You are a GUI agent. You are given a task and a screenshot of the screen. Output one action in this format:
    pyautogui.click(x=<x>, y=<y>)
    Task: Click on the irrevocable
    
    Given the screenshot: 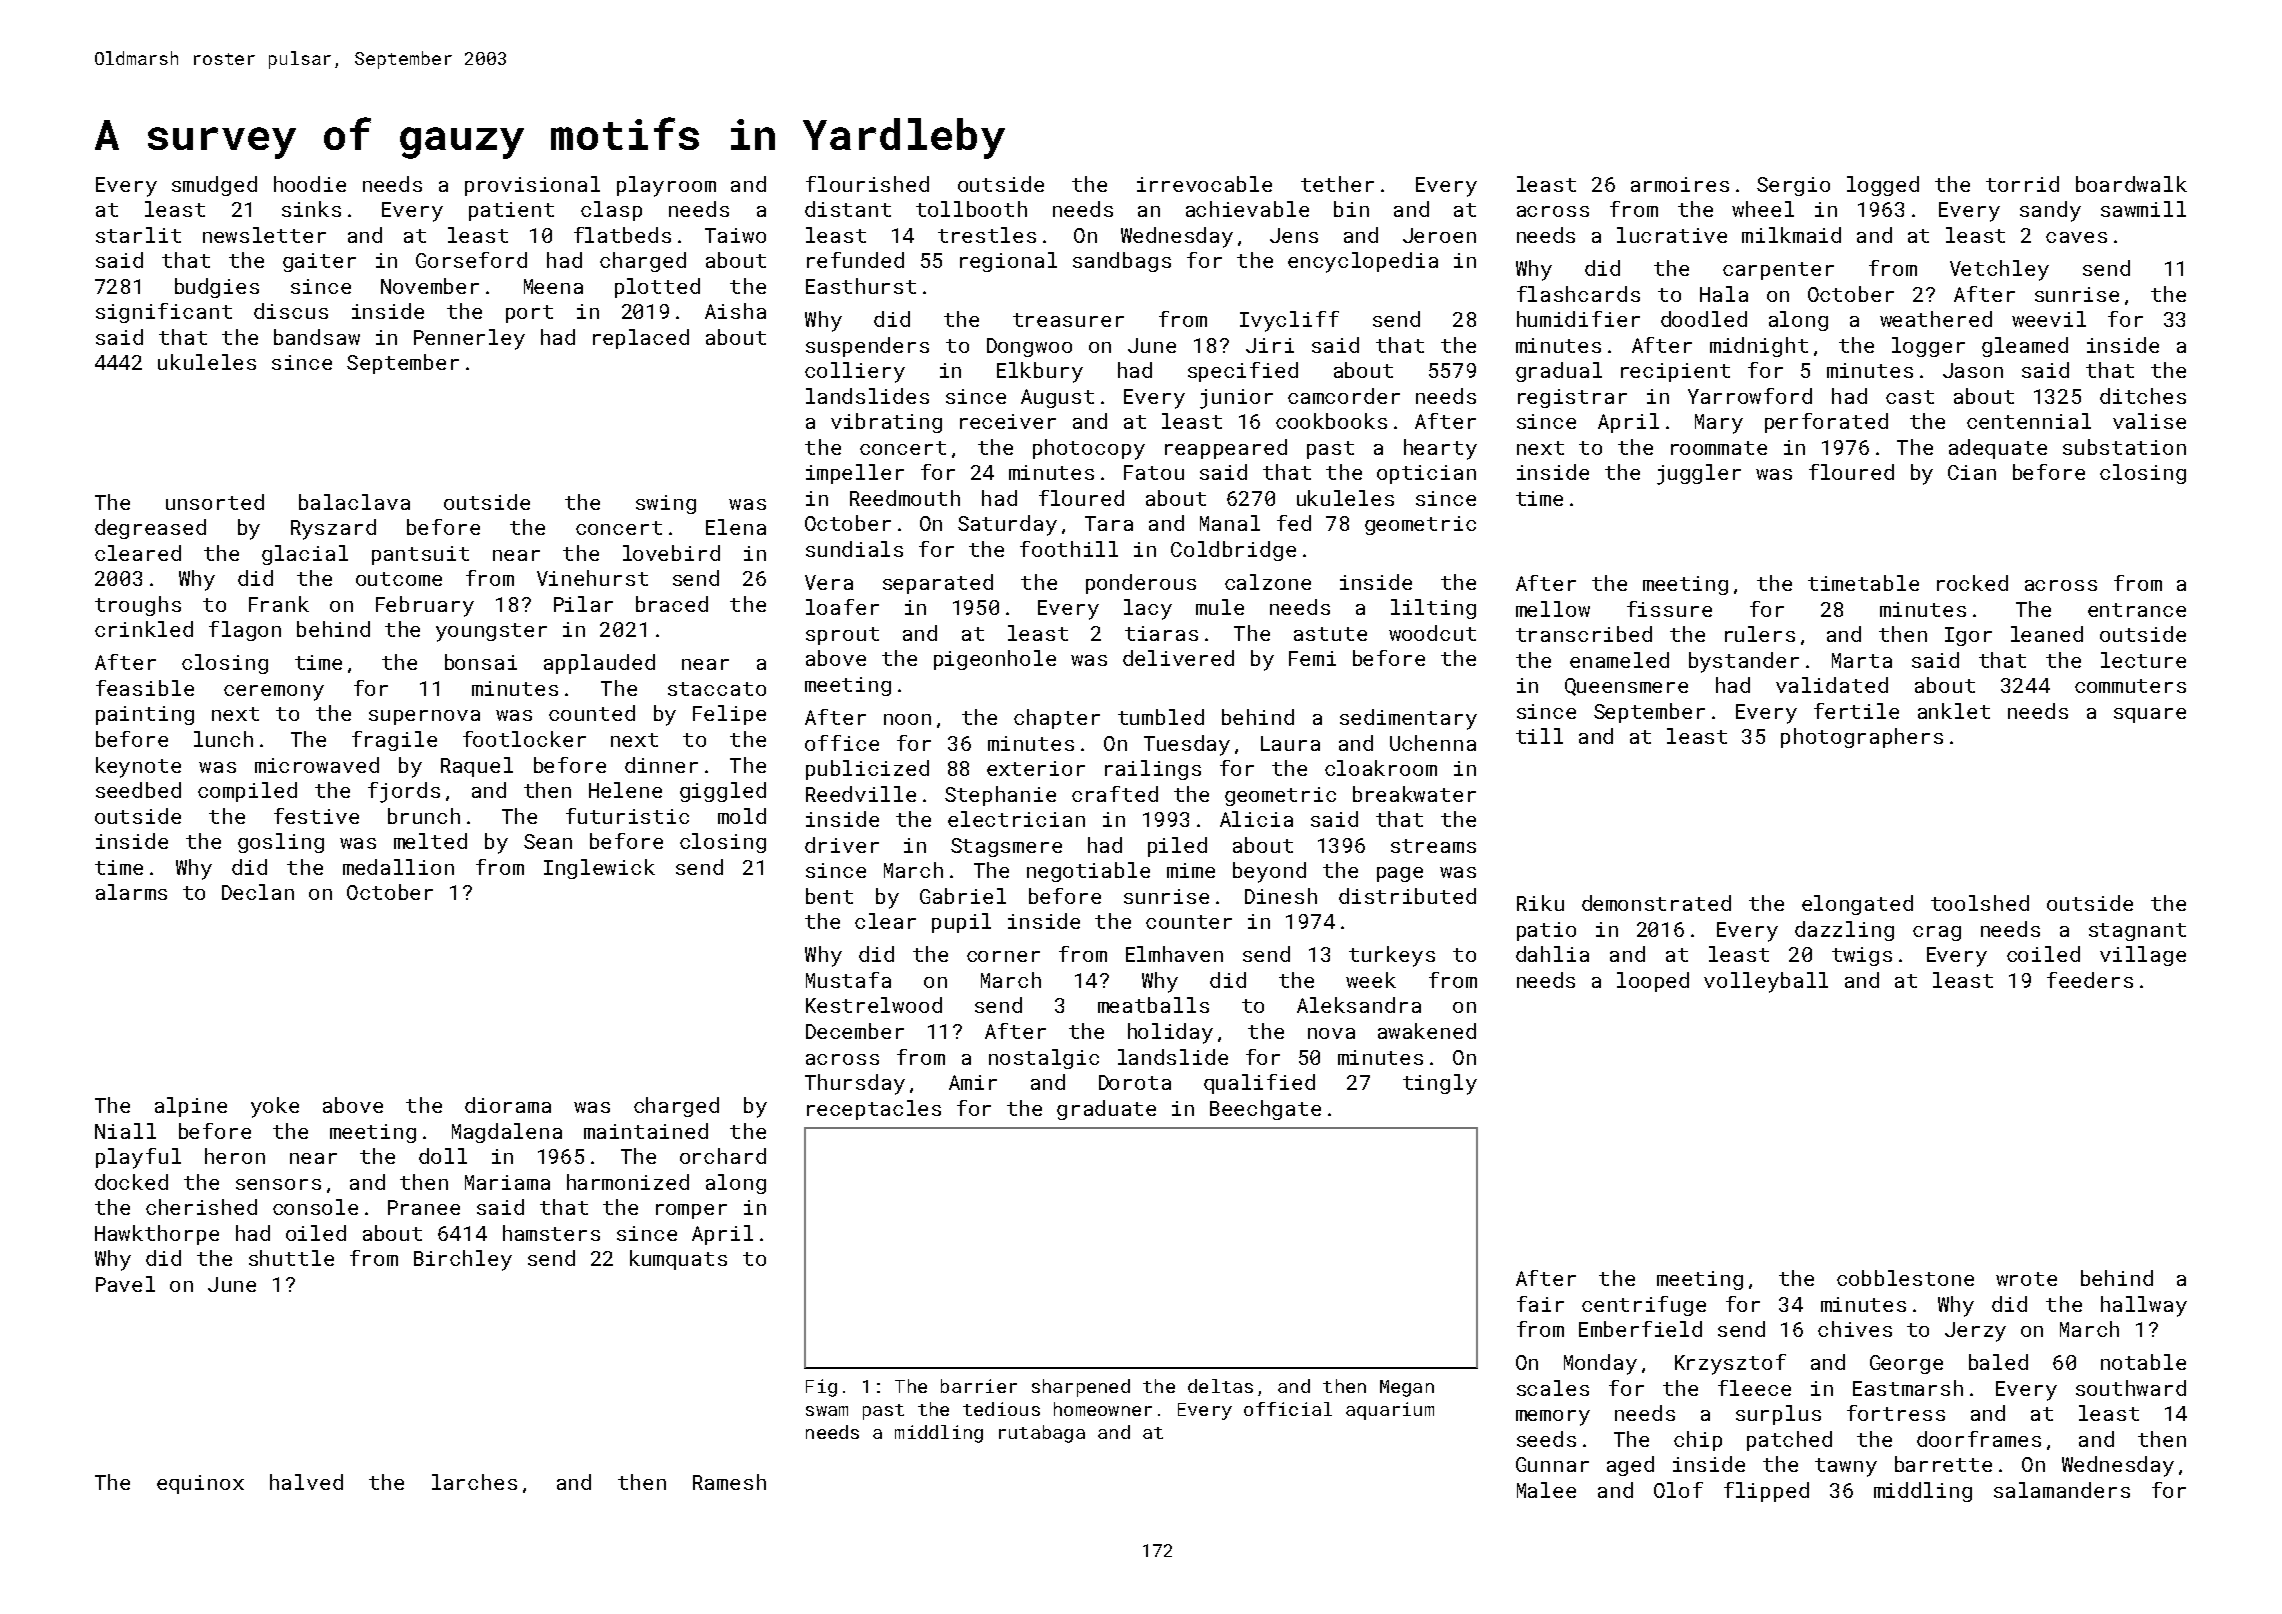 What is the action you would take?
    pyautogui.click(x=1204, y=184)
